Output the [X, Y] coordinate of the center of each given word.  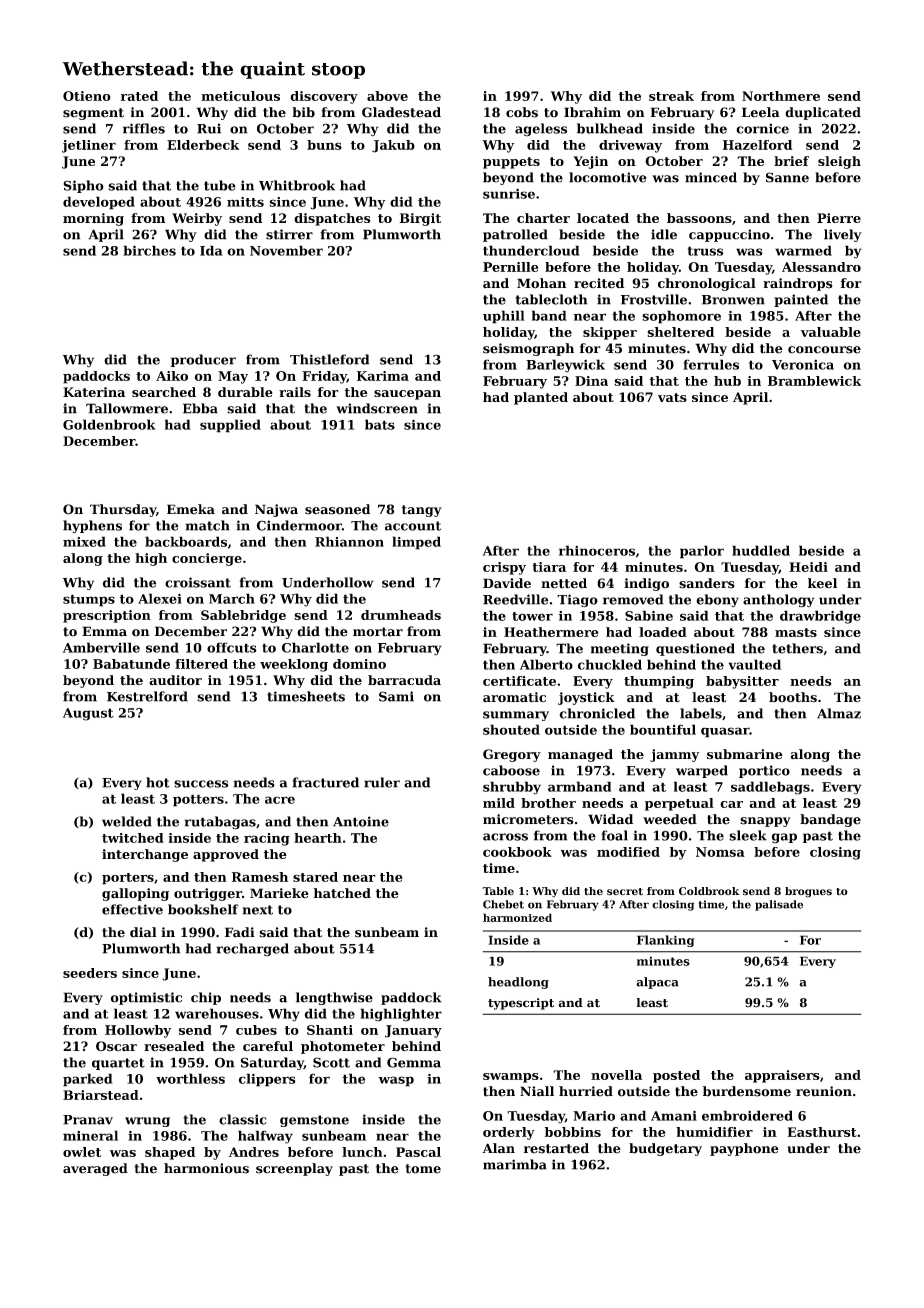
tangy [422, 511]
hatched [342, 893]
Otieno [87, 96]
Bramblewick [814, 381]
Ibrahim [592, 112]
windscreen [377, 408]
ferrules [711, 364]
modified [628, 852]
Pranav [88, 1120]
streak [671, 96]
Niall [537, 1091]
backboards [186, 541]
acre [280, 800]
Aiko [172, 376]
